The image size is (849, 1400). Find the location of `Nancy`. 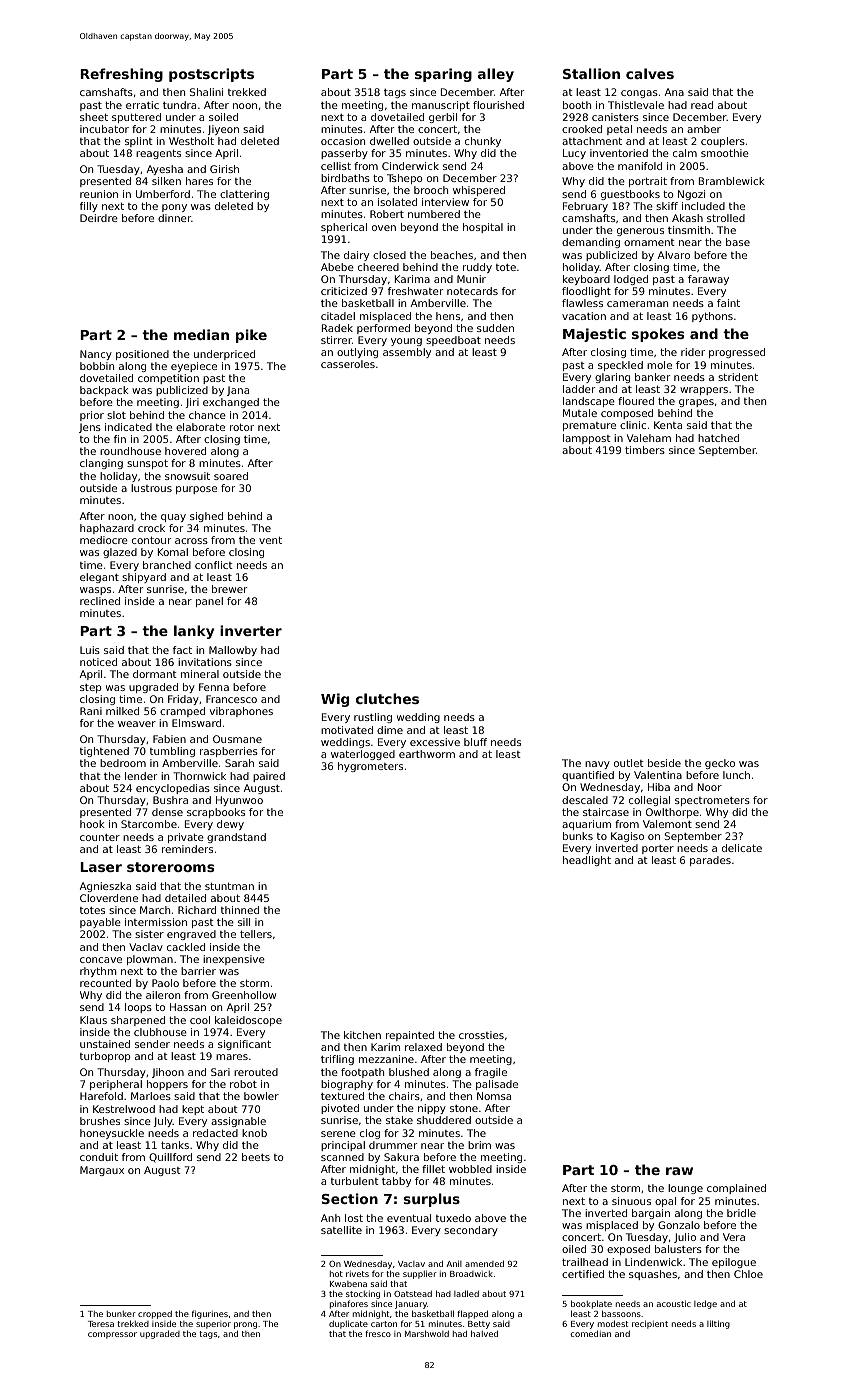

Nancy is located at coordinates (96, 355).
